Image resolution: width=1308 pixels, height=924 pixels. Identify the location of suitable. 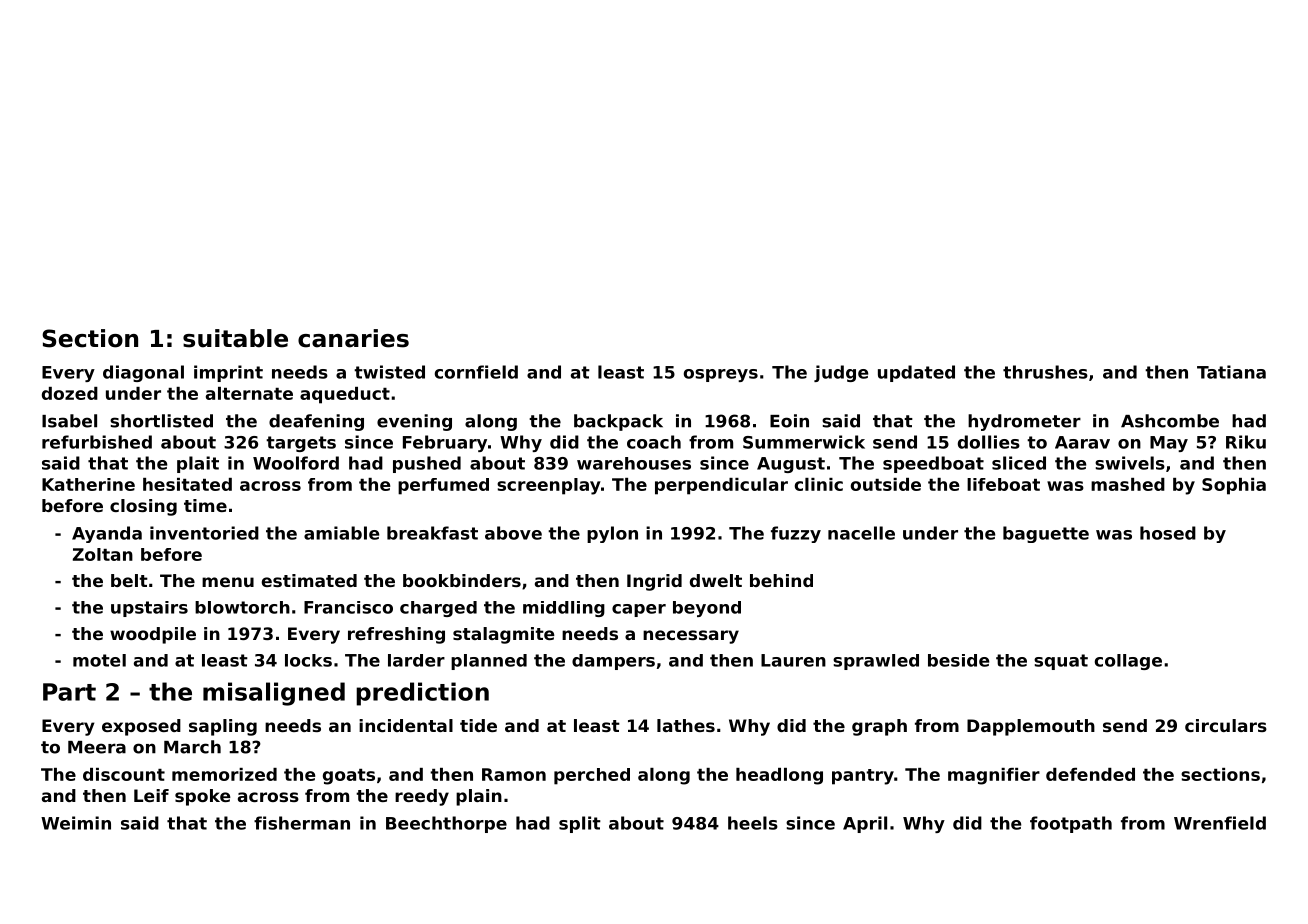
(235, 338).
